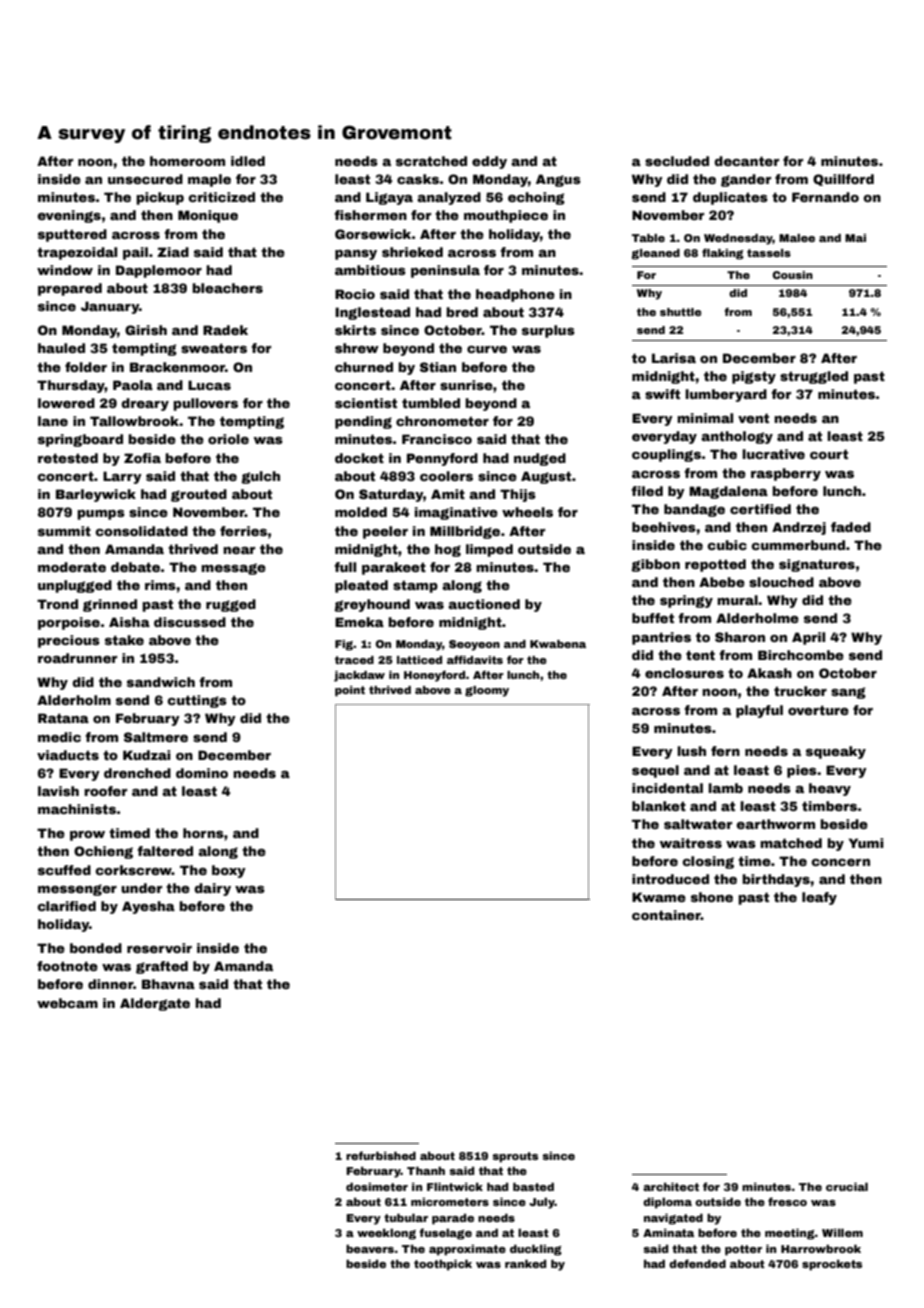 The image size is (924, 1308). Describe the element at coordinates (431, 161) in the screenshot. I see `scratched` at that location.
